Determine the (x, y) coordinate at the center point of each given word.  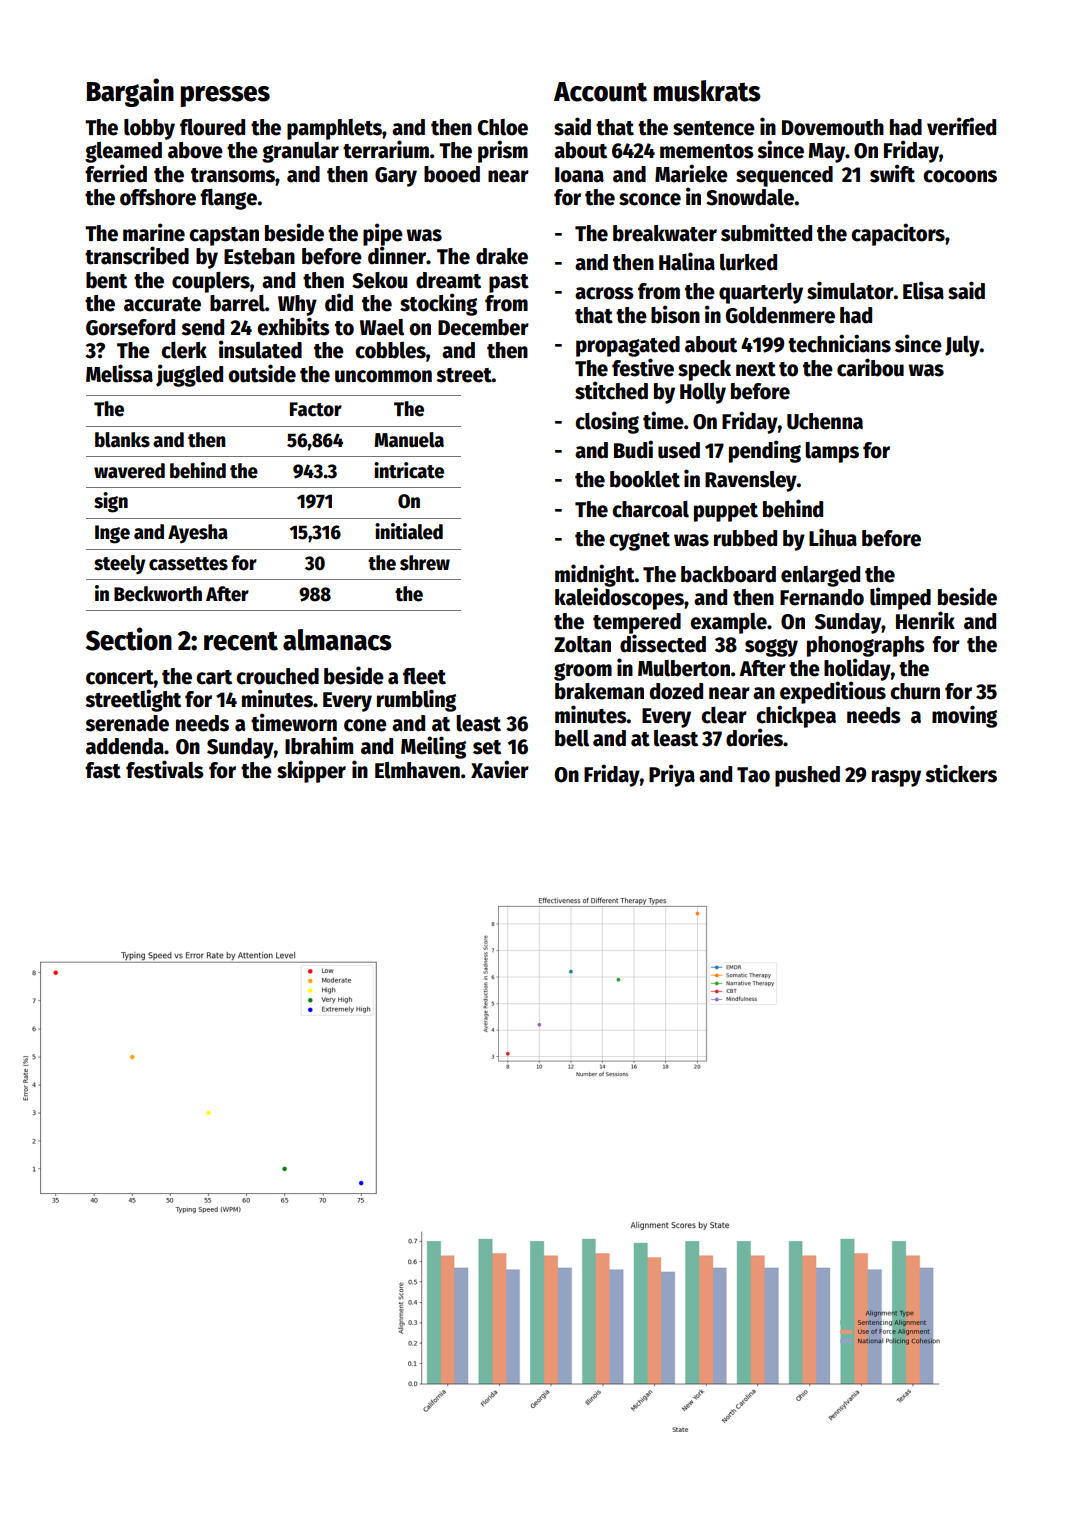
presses (225, 96)
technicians (839, 343)
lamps (832, 452)
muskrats (707, 91)
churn (915, 691)
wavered (129, 471)
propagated (628, 346)
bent (106, 280)
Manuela (409, 440)
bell (572, 738)
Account (600, 92)
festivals (165, 769)
